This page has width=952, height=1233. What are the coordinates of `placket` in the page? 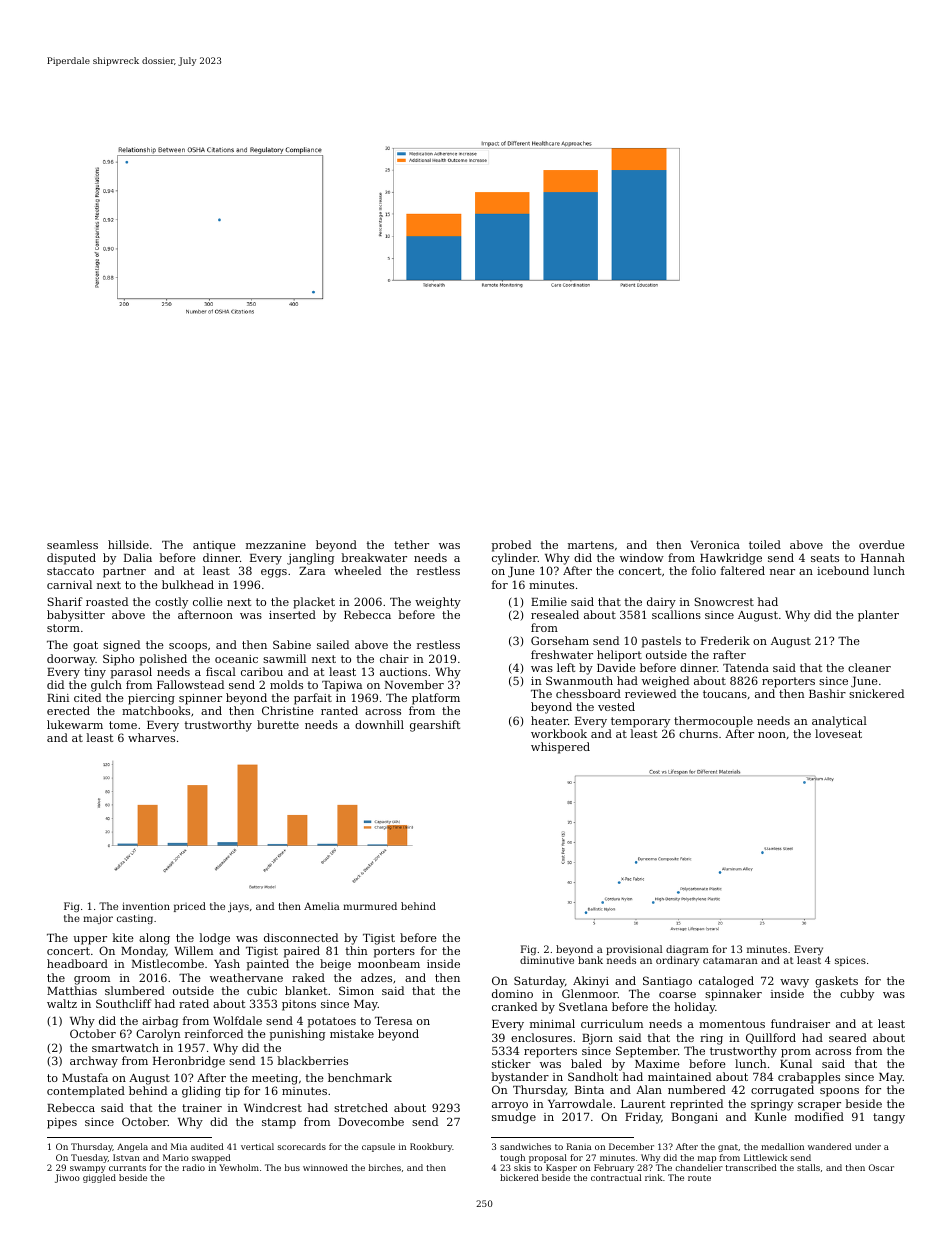 It's located at (314, 603).
